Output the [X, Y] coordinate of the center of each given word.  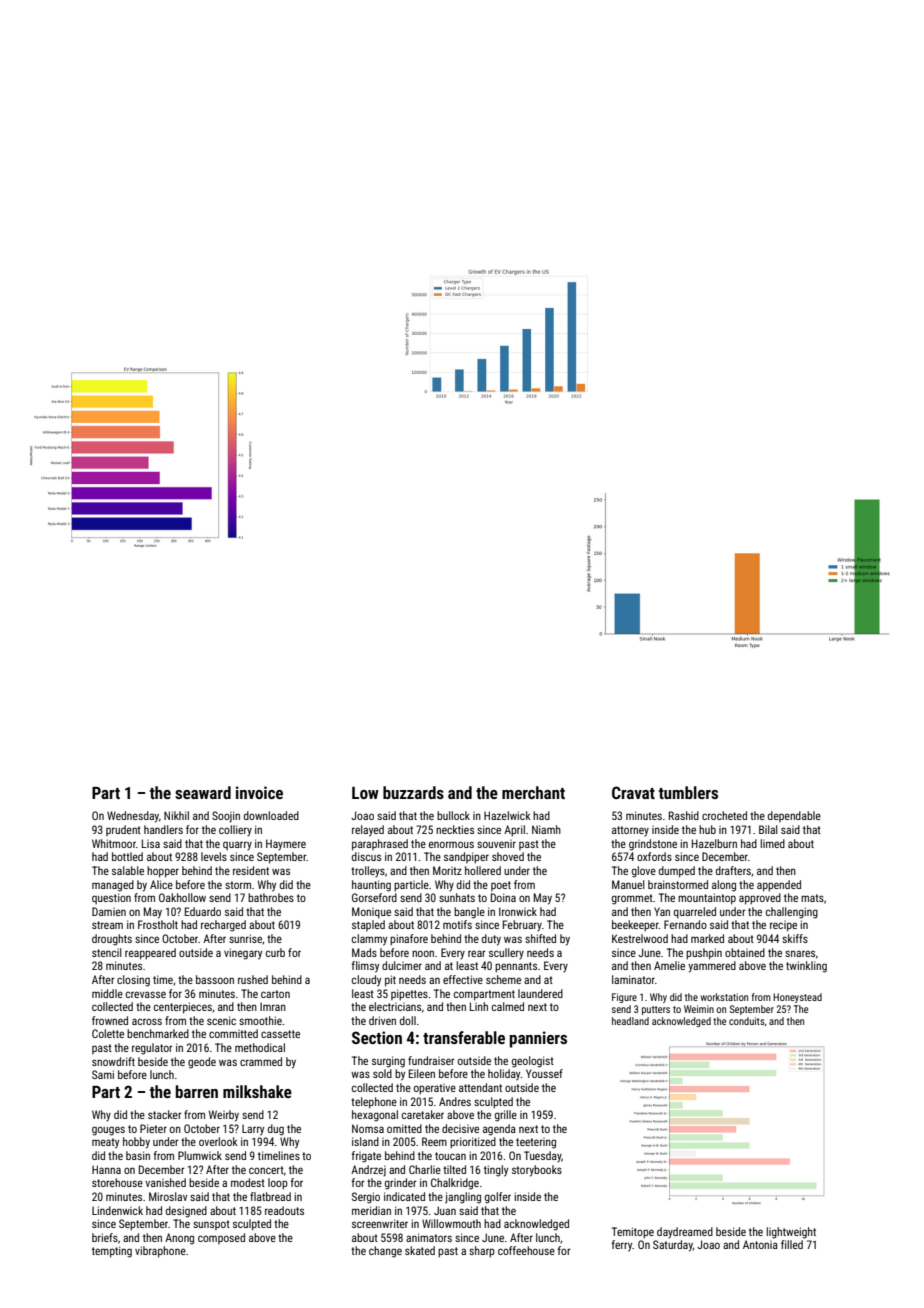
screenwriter [380, 1223]
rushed [253, 979]
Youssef [544, 1073]
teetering [536, 1143]
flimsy [365, 967]
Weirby [224, 1116]
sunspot [211, 1225]
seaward [203, 792]
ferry [622, 1246]
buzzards [413, 792]
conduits [747, 1021]
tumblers [688, 792]
